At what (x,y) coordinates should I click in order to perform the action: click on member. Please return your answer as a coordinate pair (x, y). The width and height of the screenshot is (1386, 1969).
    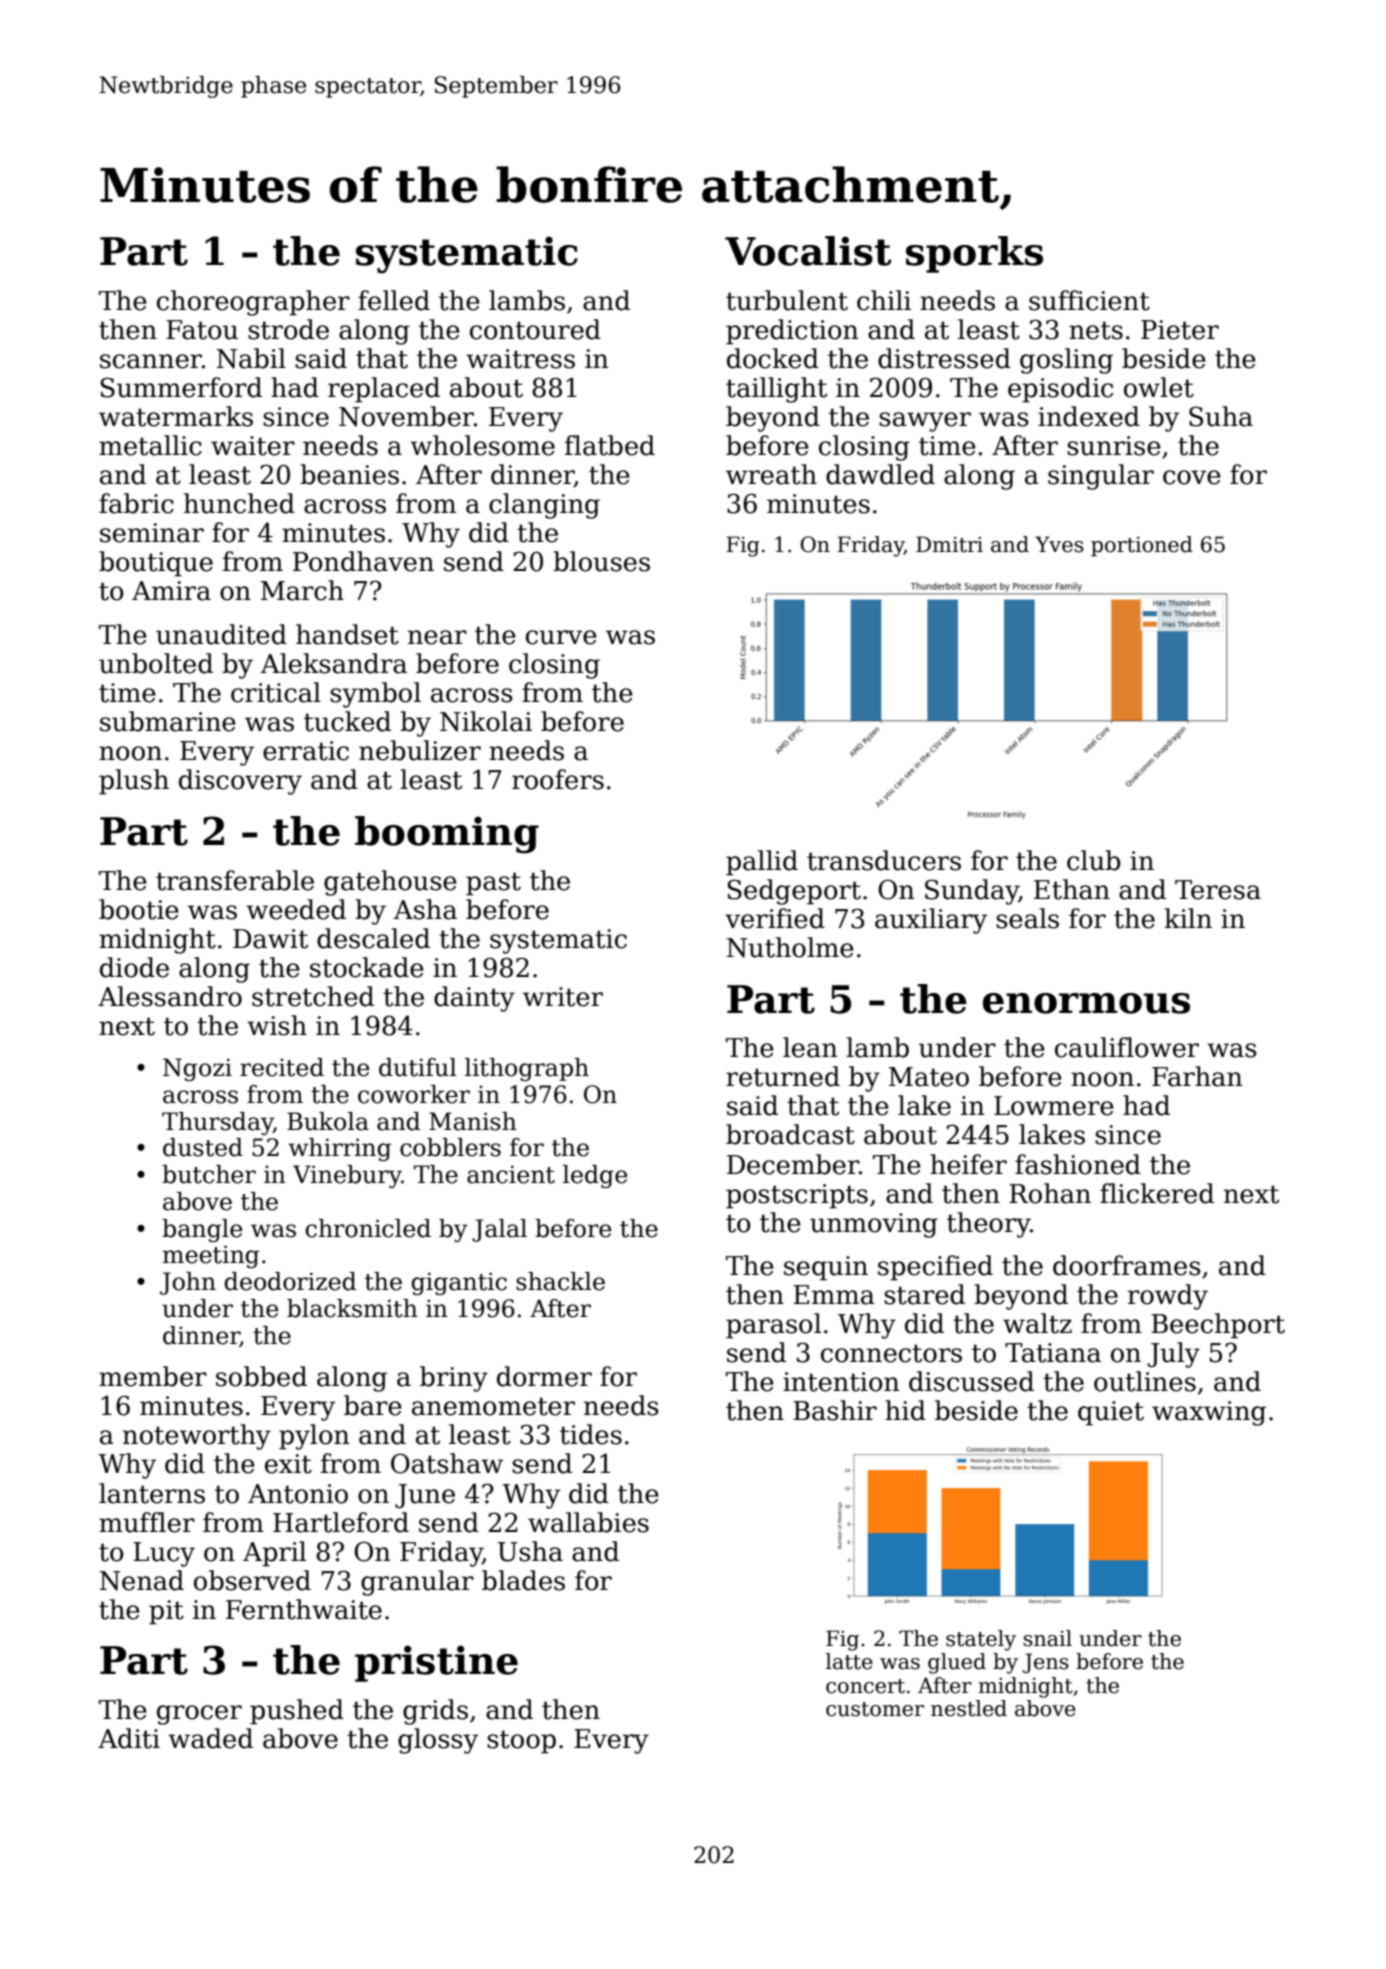
    Looking at the image, I should click on (153, 1376).
